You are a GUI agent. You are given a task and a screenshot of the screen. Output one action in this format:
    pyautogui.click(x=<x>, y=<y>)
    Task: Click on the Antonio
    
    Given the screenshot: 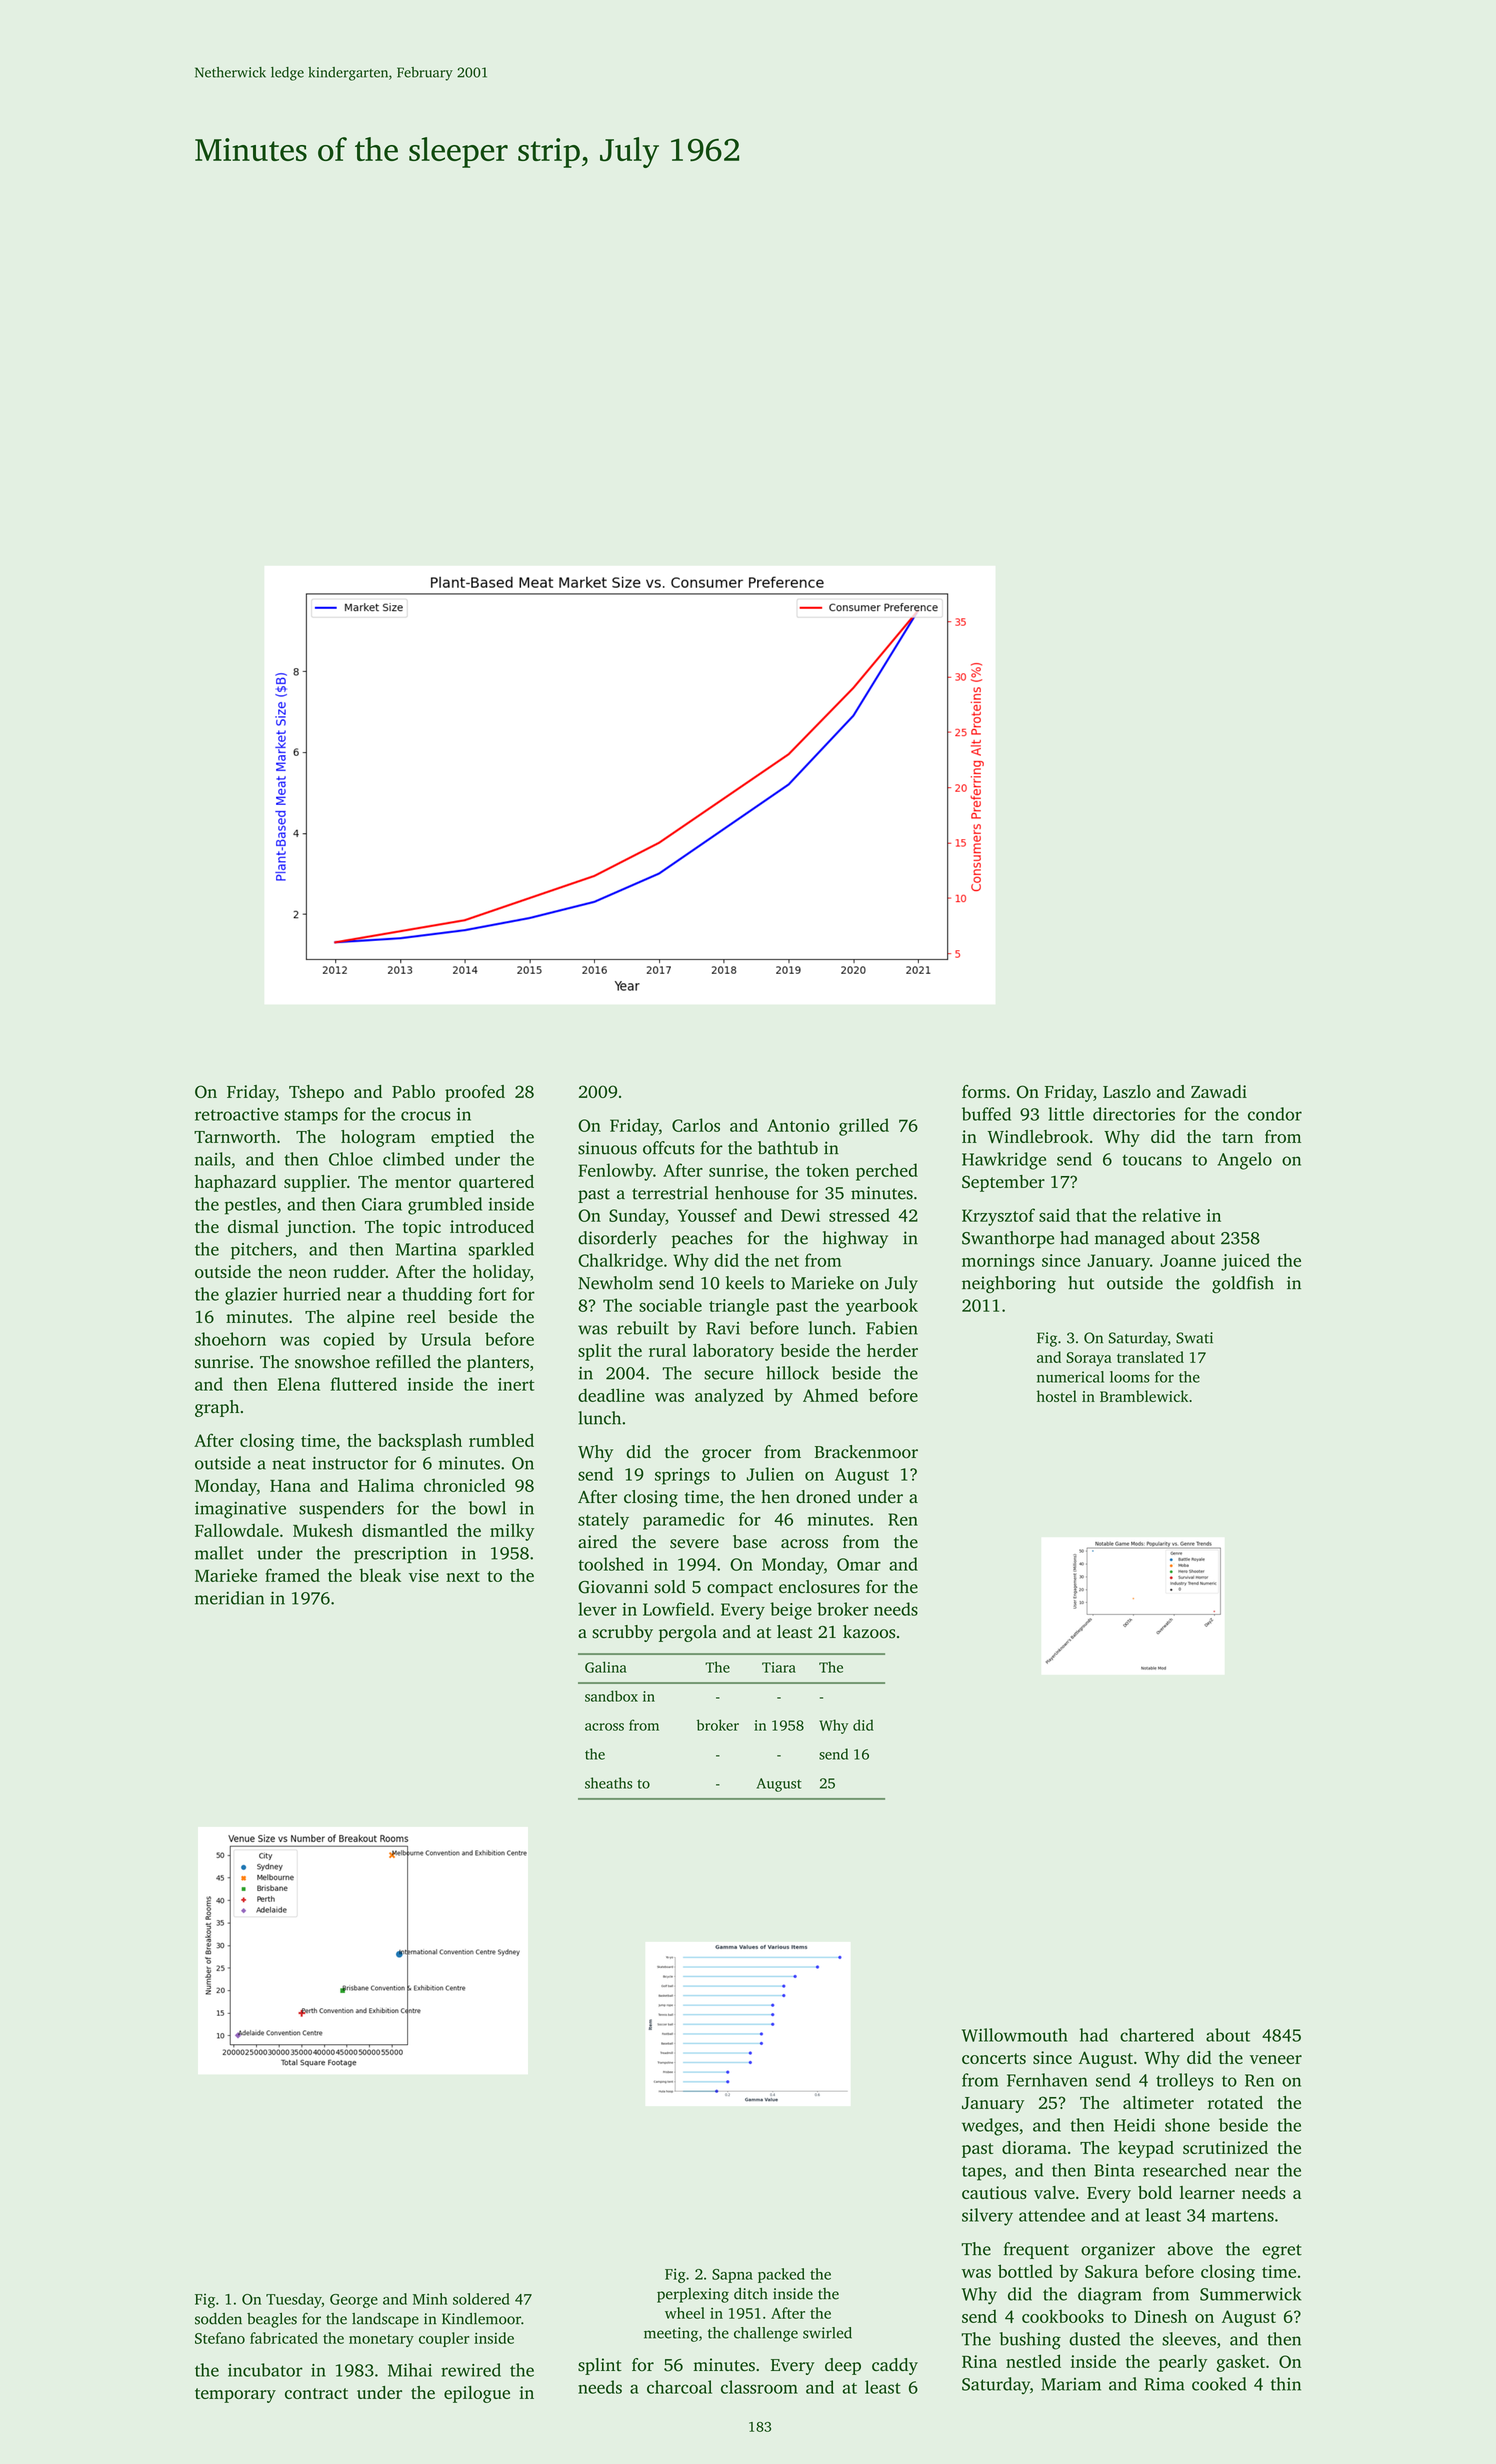 What is the action you would take?
    pyautogui.click(x=798, y=1125)
